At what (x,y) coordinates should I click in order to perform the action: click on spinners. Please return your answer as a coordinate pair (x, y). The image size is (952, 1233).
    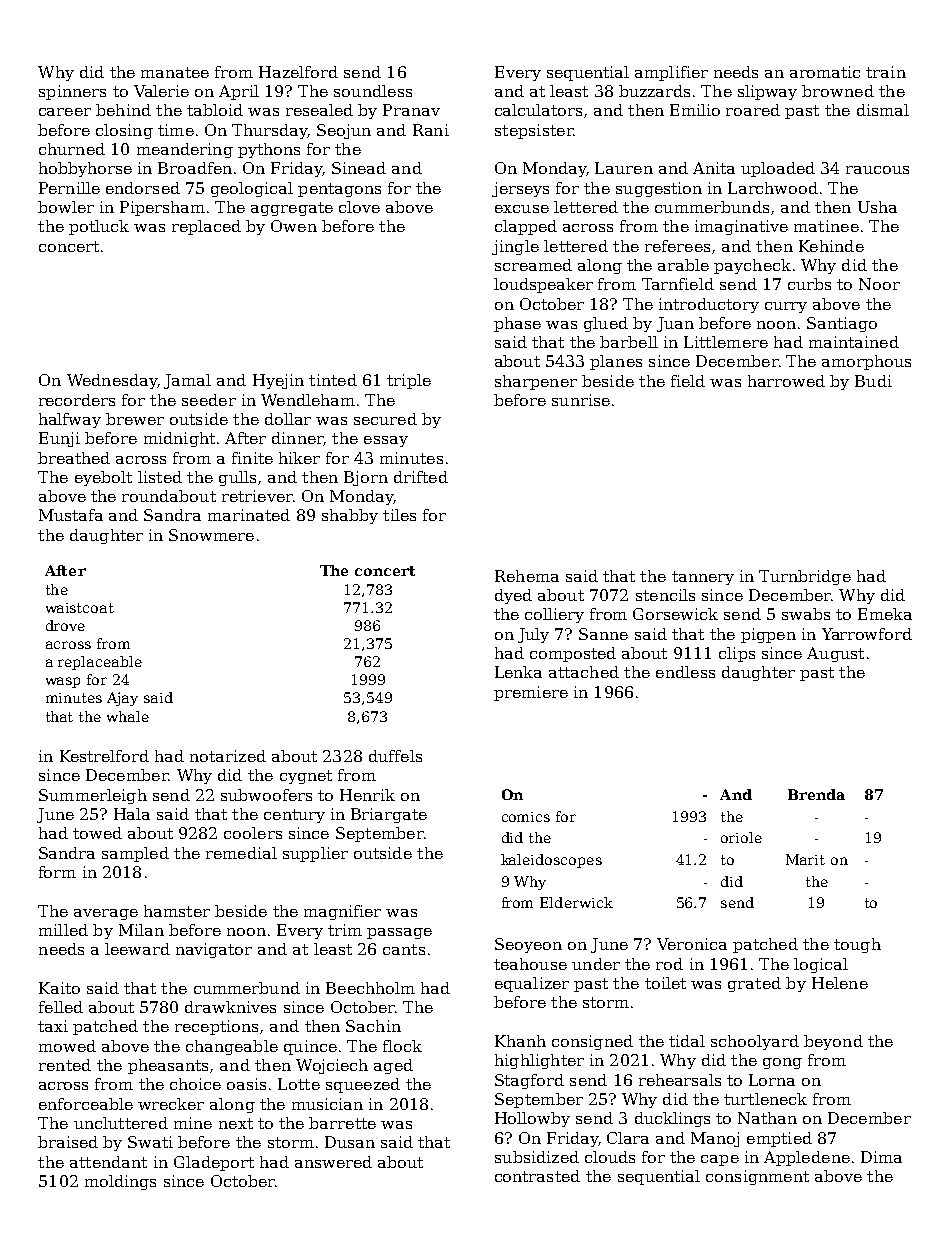
    Looking at the image, I should click on (72, 92).
